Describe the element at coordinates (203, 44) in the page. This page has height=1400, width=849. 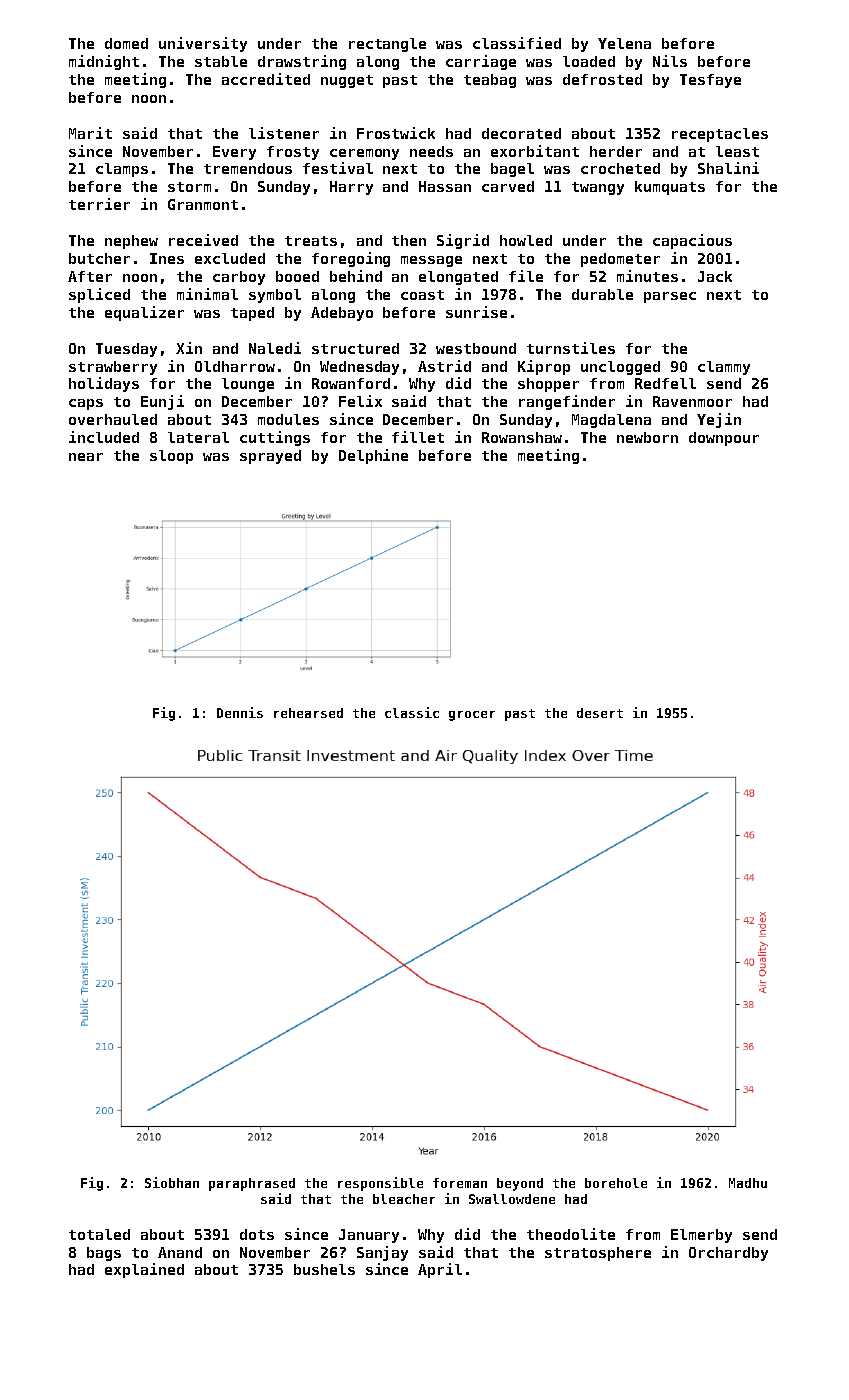
I see `university` at that location.
